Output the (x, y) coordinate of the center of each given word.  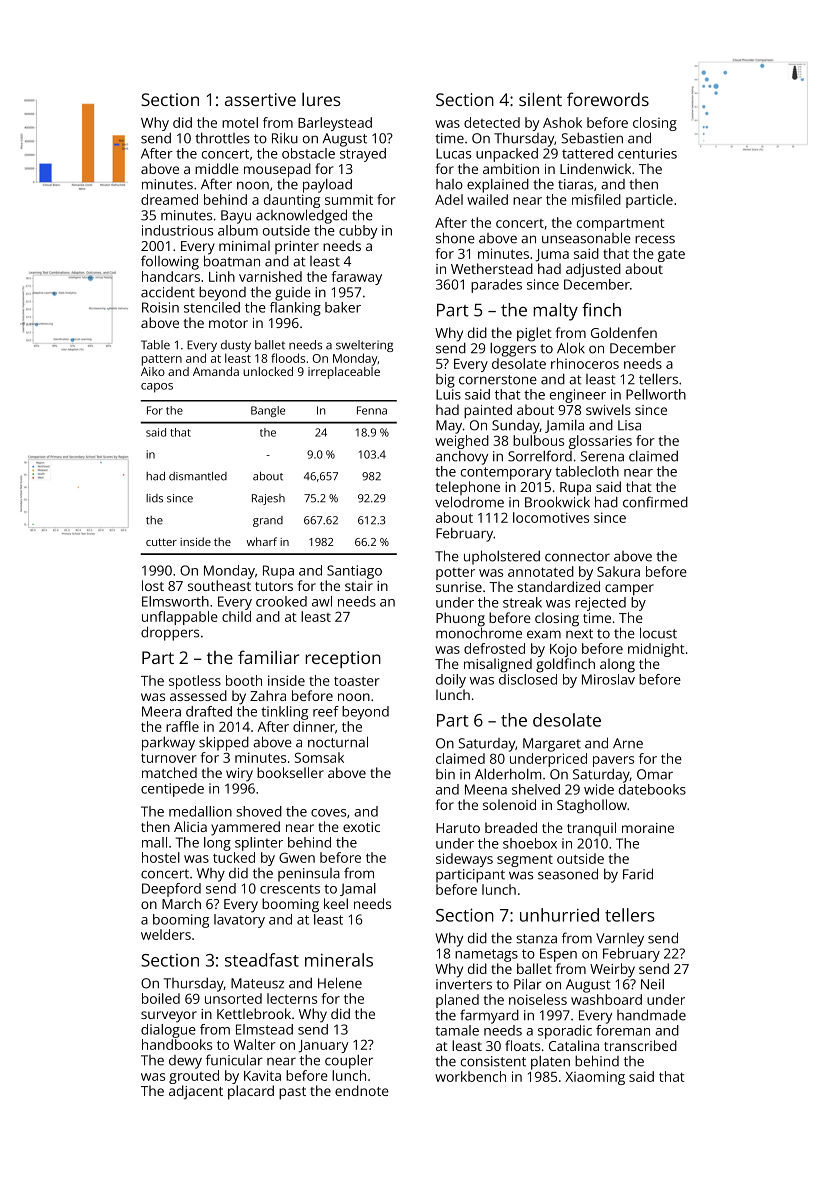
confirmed (655, 502)
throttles (222, 138)
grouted (194, 1077)
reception (343, 659)
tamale (457, 1030)
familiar (268, 657)
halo (449, 184)
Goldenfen (624, 332)
